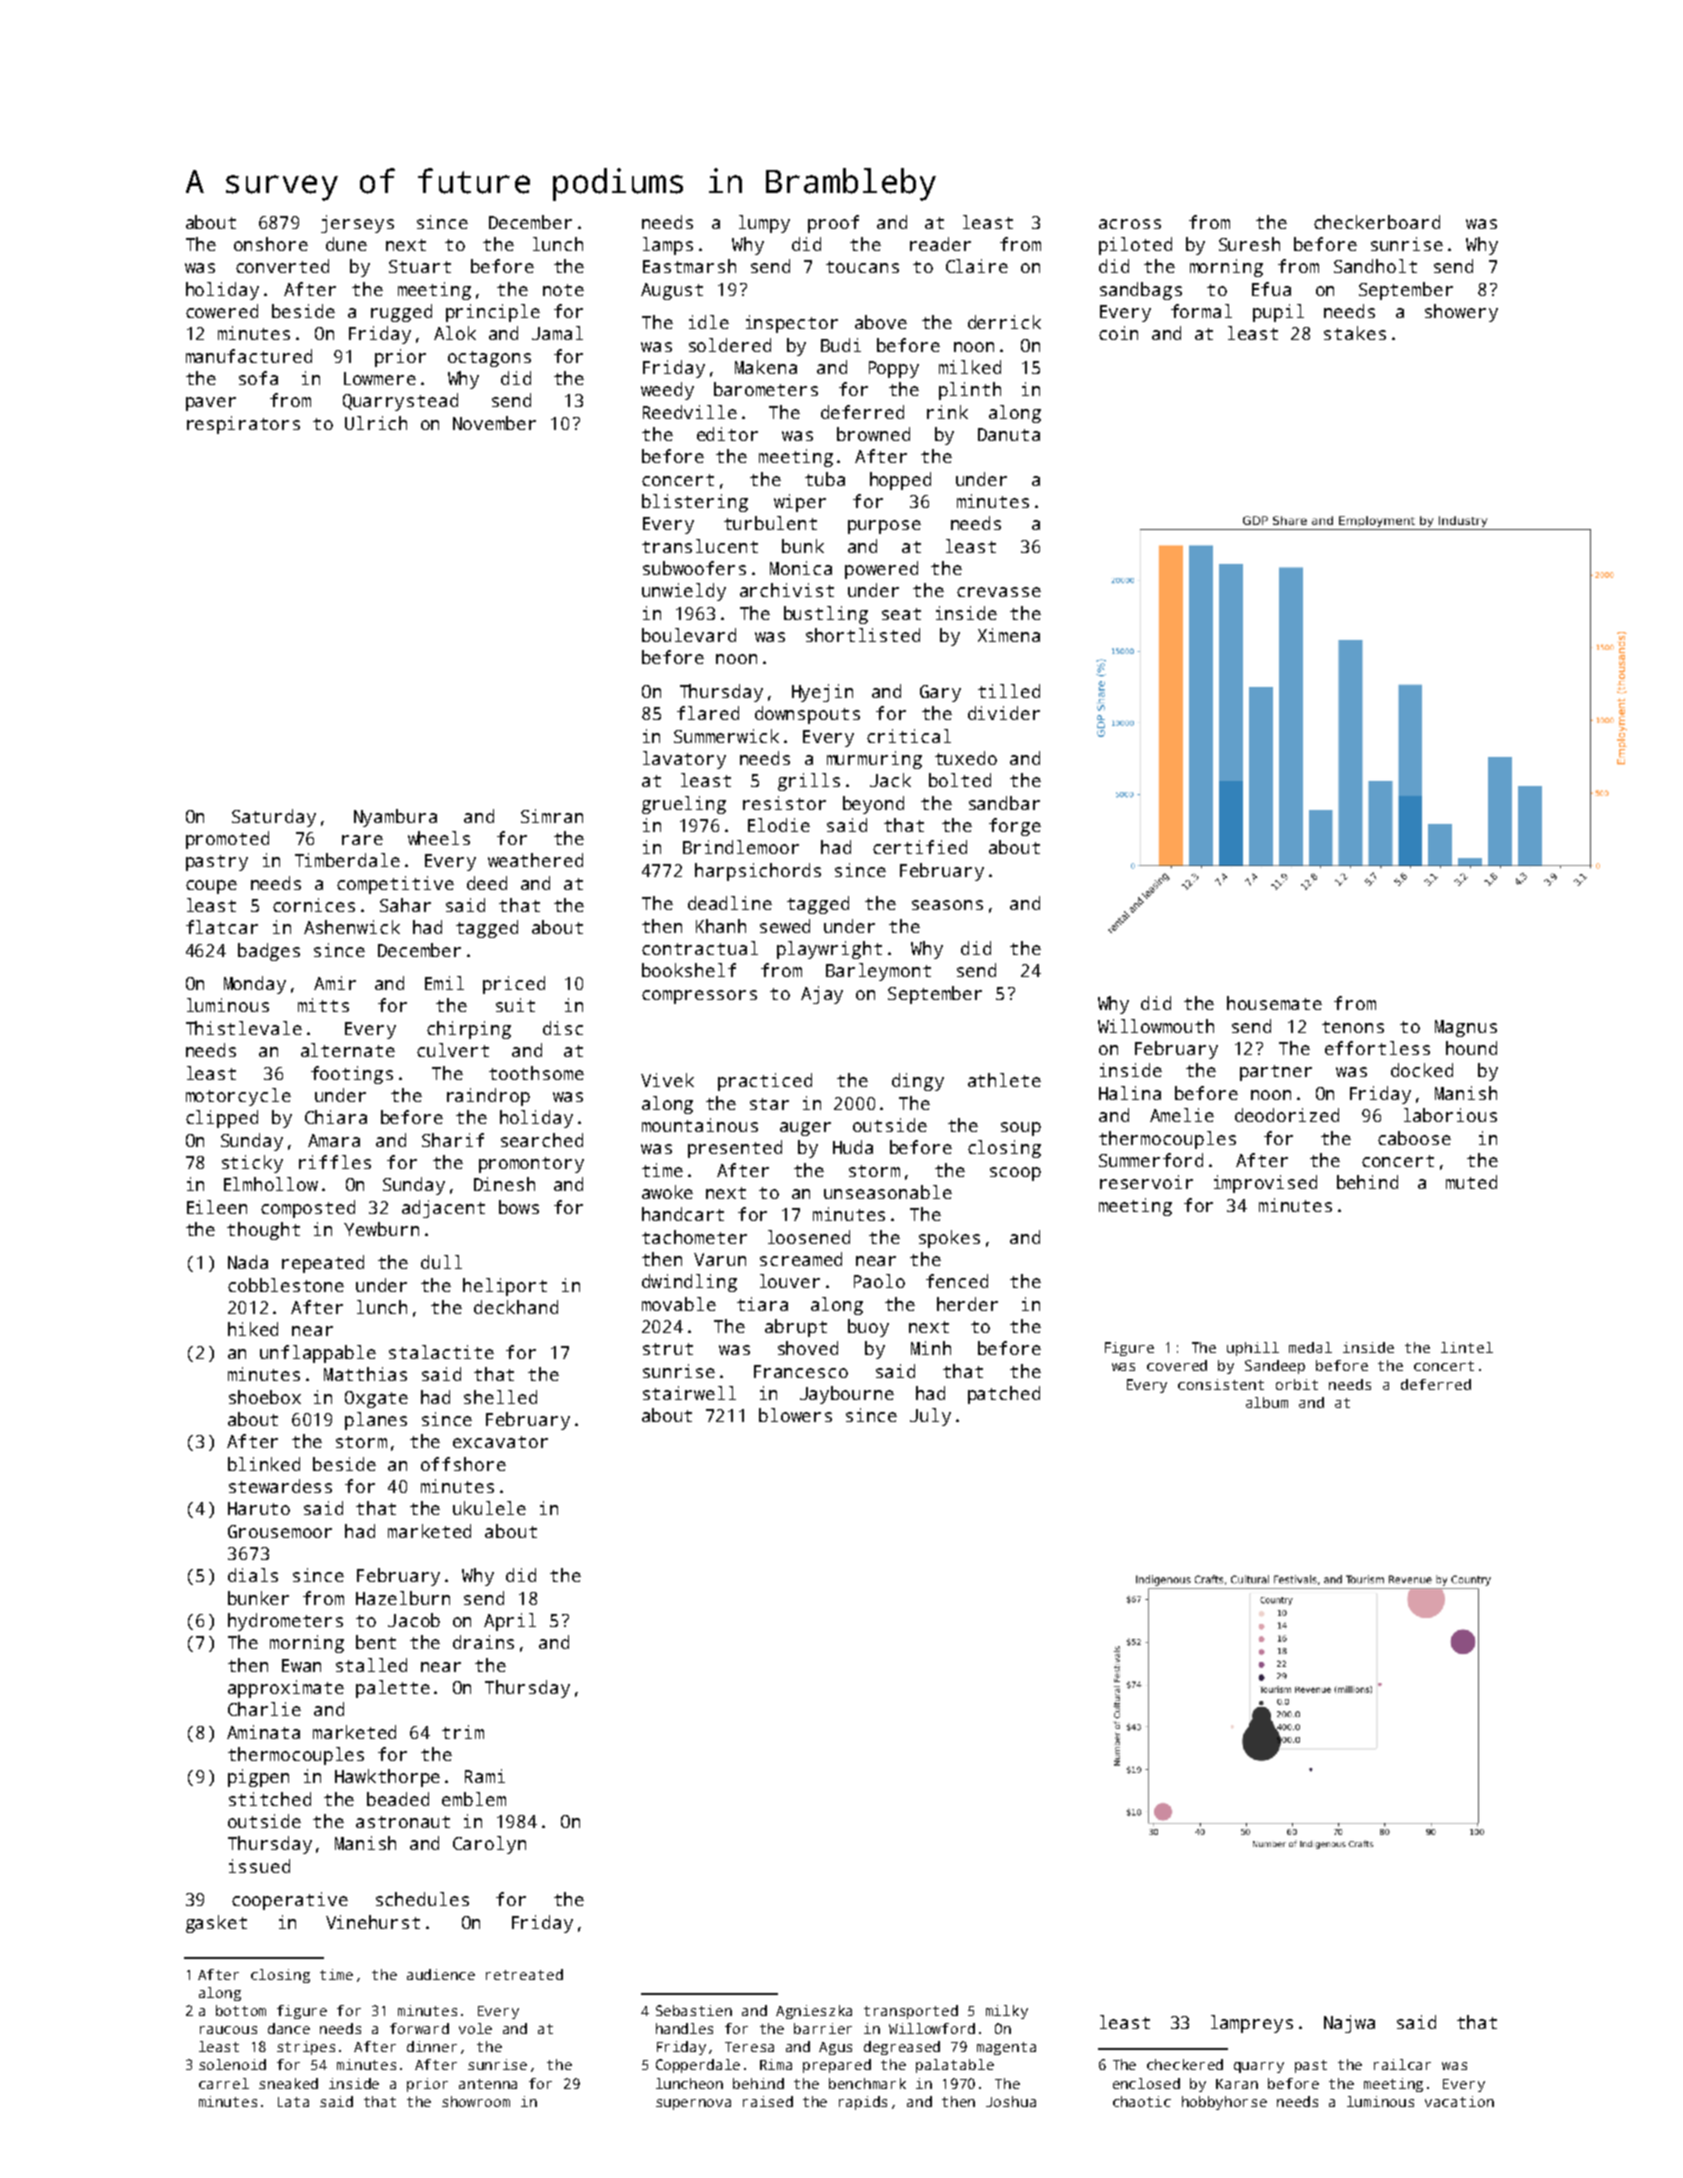 This image has width=1683, height=2178. What do you see at coordinates (271, 244) in the image?
I see `onshore` at bounding box center [271, 244].
